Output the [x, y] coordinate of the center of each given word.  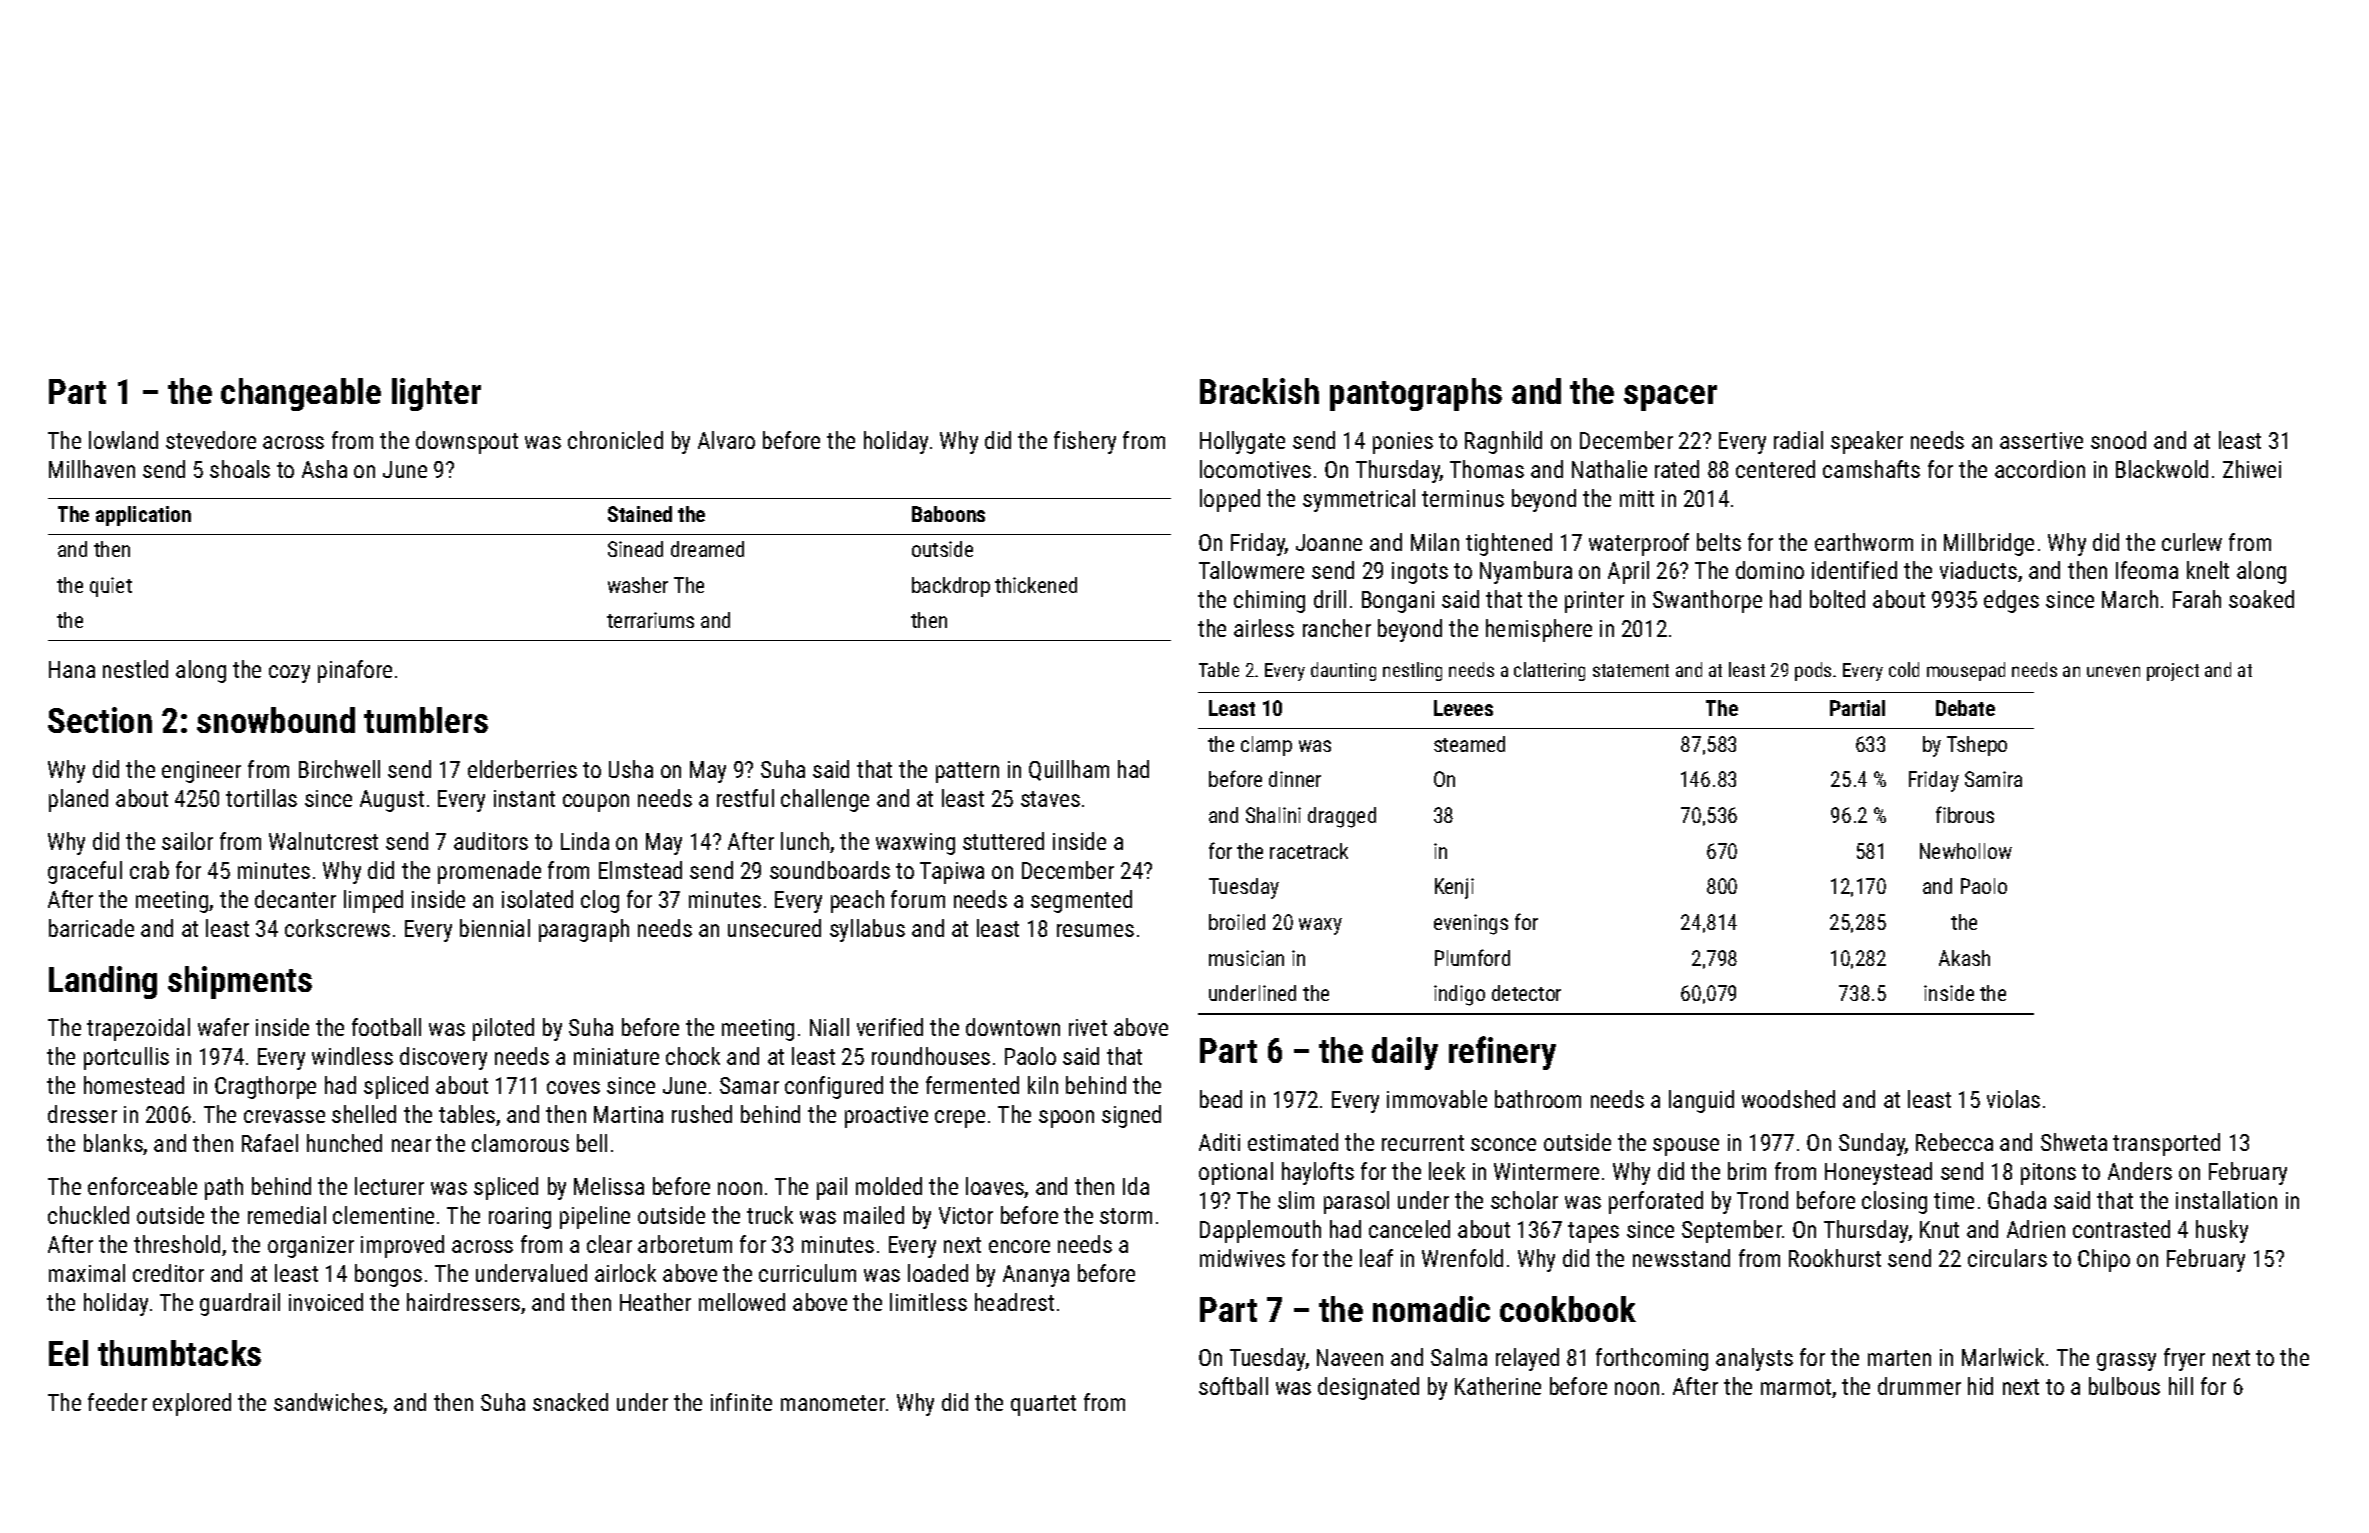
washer [638, 585]
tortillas [261, 798]
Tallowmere [1251, 570]
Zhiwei [2252, 469]
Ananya [1036, 1276]
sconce [1503, 1144]
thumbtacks [179, 1353]
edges [2011, 601]
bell [592, 1143]
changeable [301, 394]
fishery [1085, 442]
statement [1631, 670]
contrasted [2121, 1229]
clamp [1266, 746]
